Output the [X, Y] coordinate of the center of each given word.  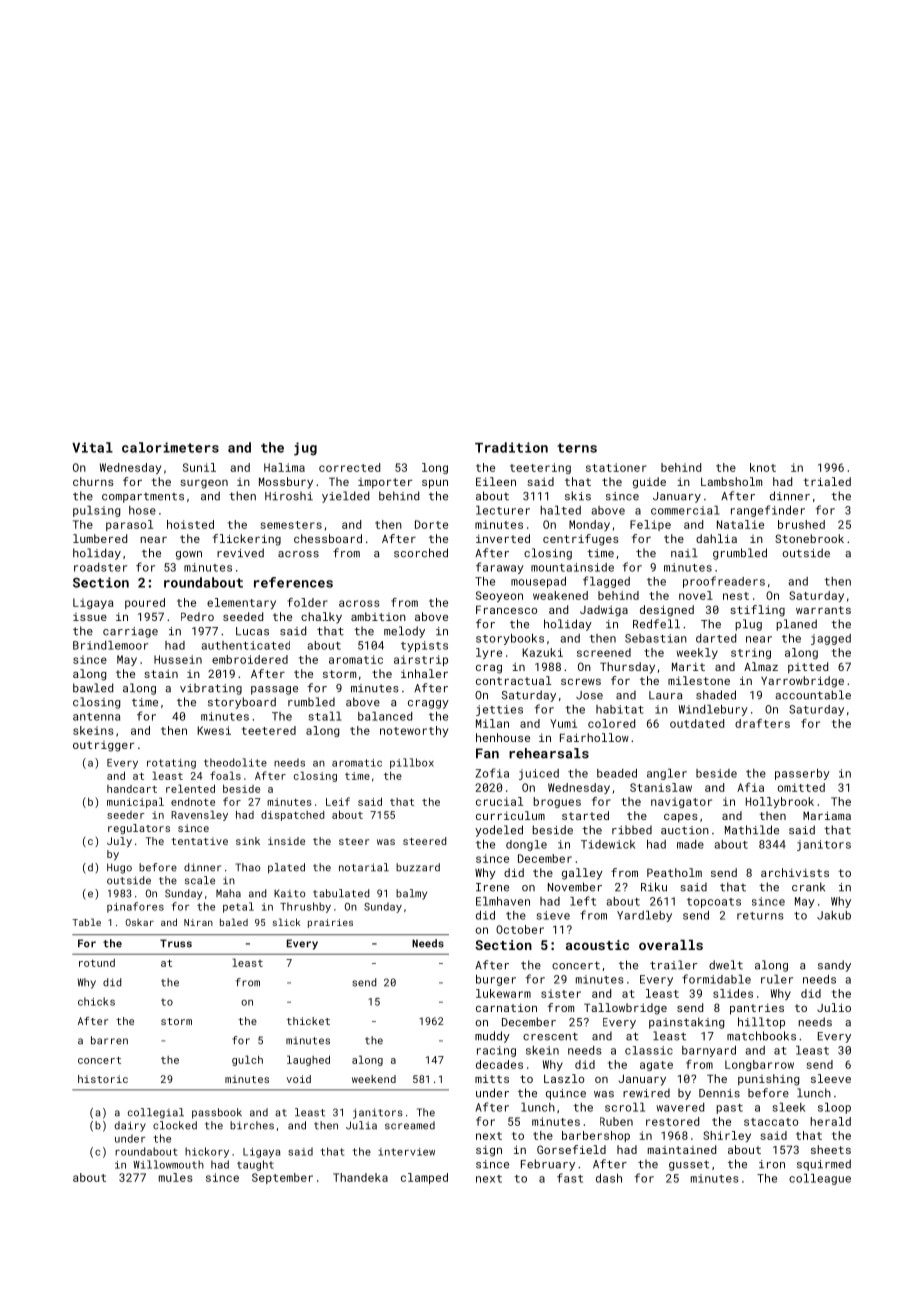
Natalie [740, 524]
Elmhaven [503, 901]
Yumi [563, 723]
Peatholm [674, 872]
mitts [492, 1078]
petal [238, 907]
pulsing [96, 511]
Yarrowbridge [802, 682]
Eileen [496, 481]
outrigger [103, 746]
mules [175, 1177]
